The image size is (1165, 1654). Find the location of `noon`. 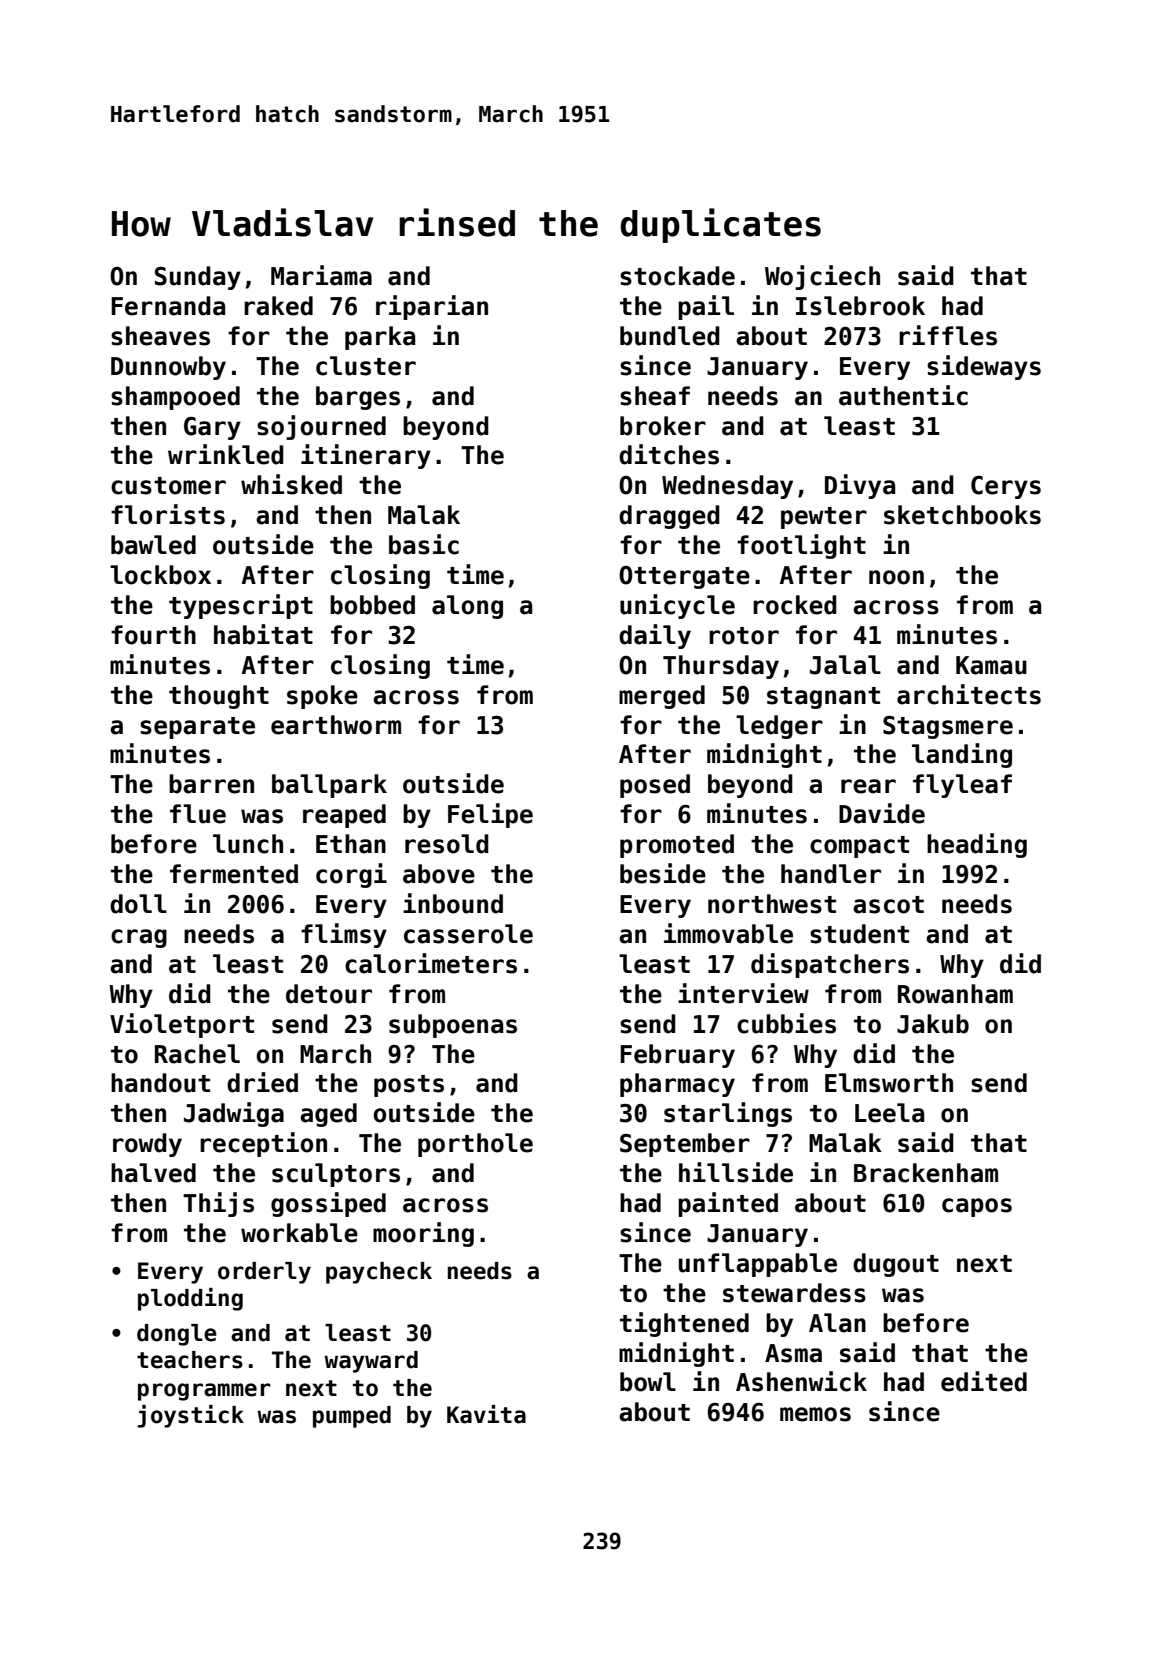

noon is located at coordinates (896, 577).
